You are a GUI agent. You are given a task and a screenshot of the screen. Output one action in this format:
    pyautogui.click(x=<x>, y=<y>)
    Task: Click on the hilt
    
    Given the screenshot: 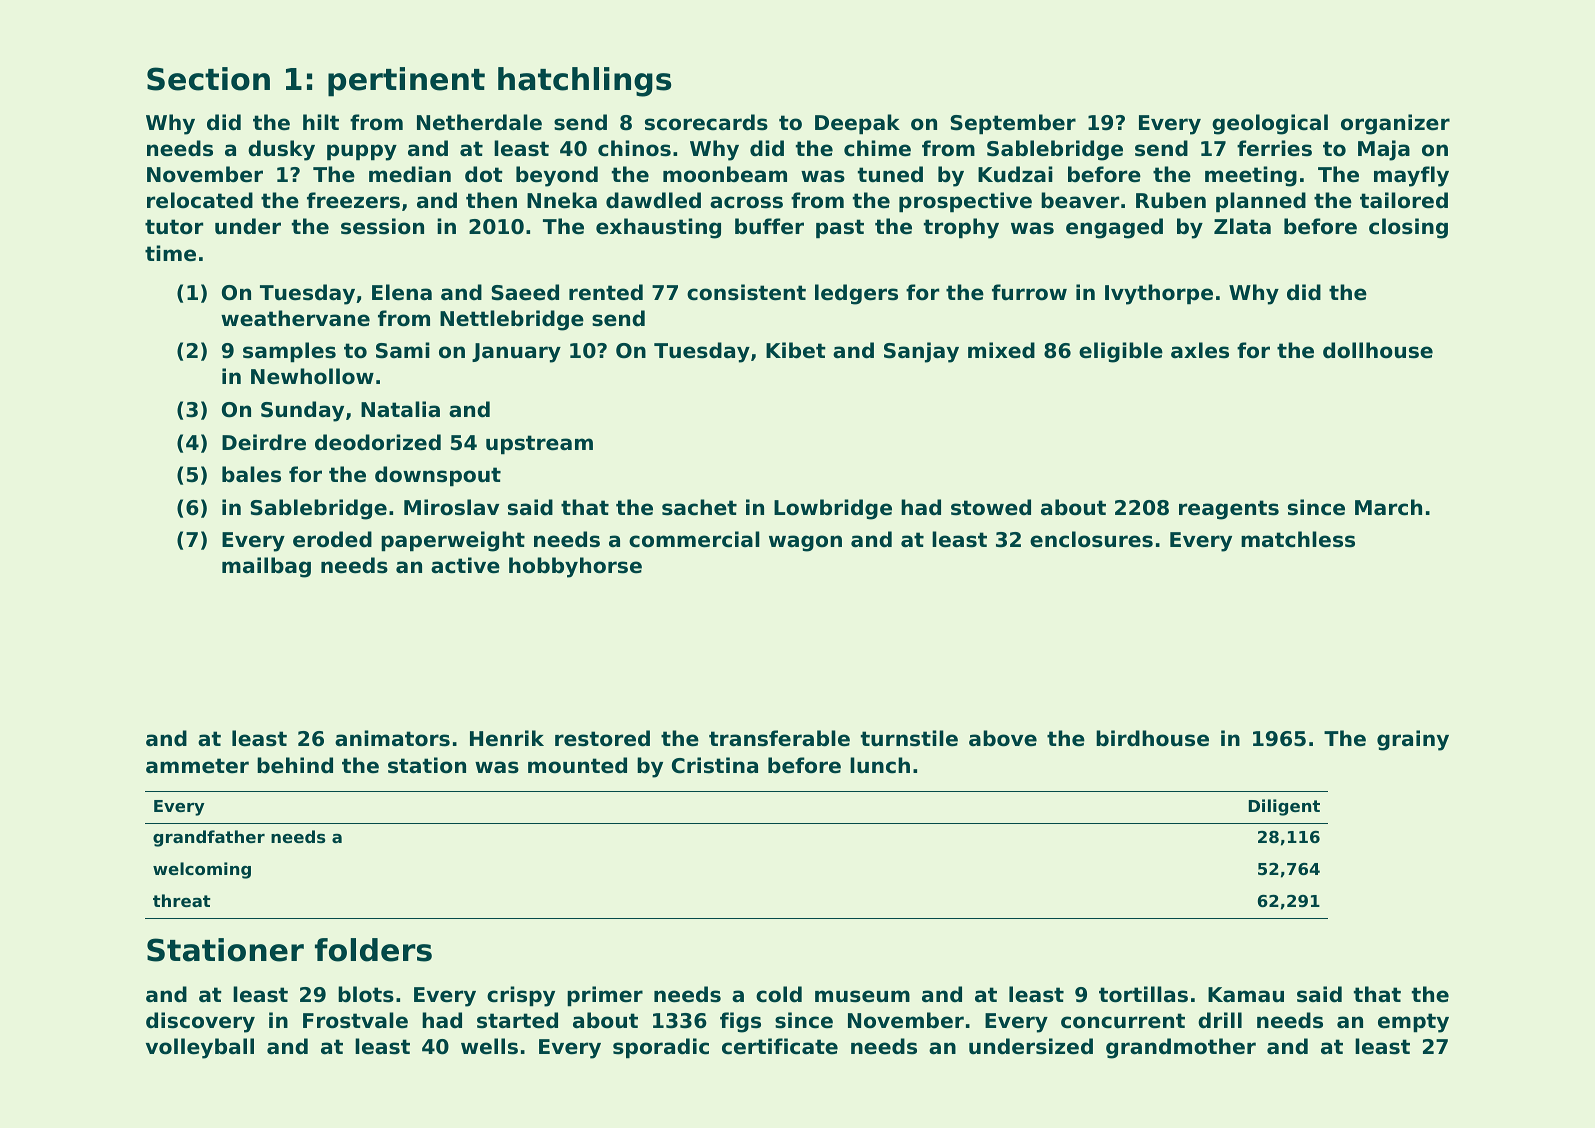 What is the action you would take?
    pyautogui.click(x=321, y=122)
